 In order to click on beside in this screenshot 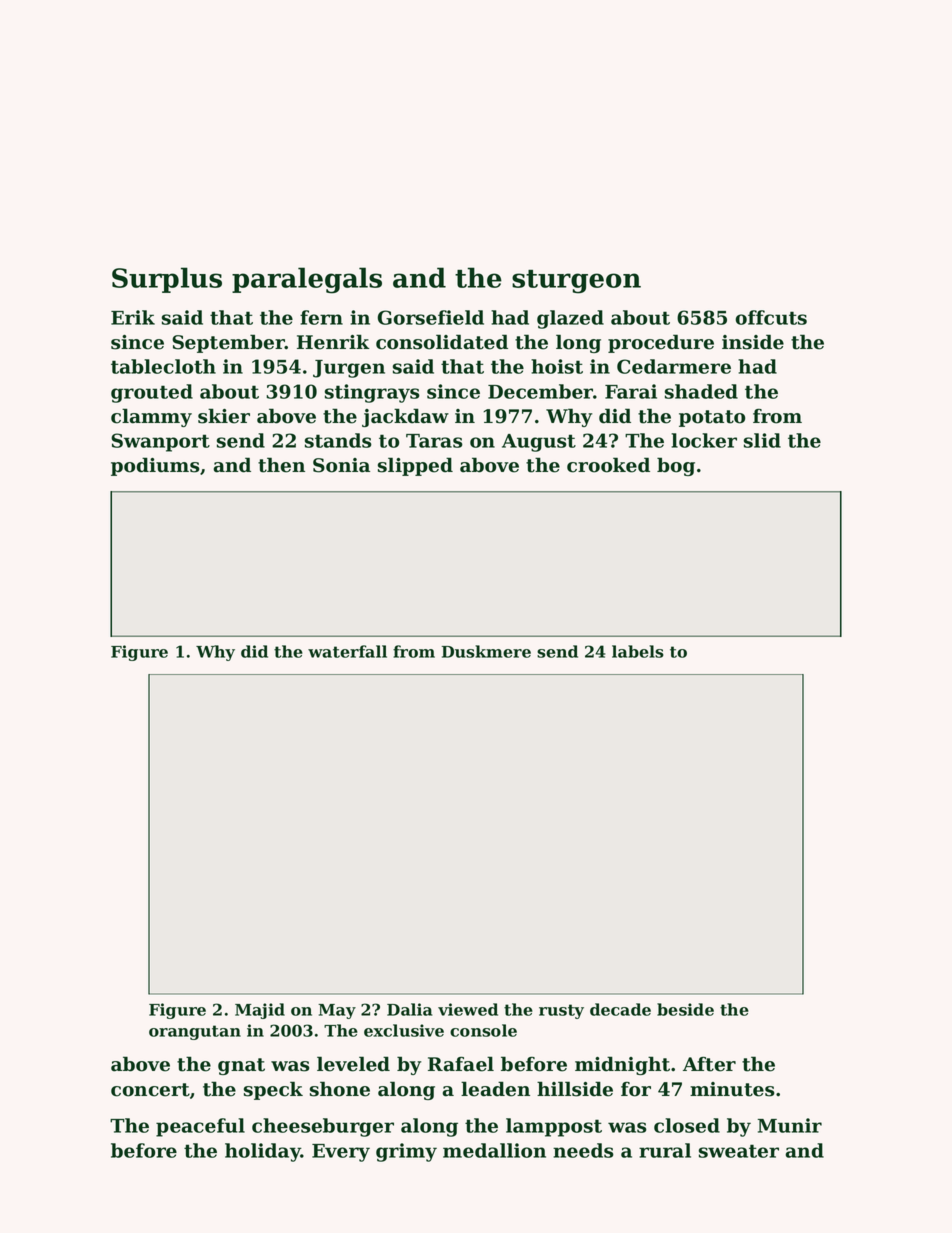, I will do `click(685, 1009)`.
